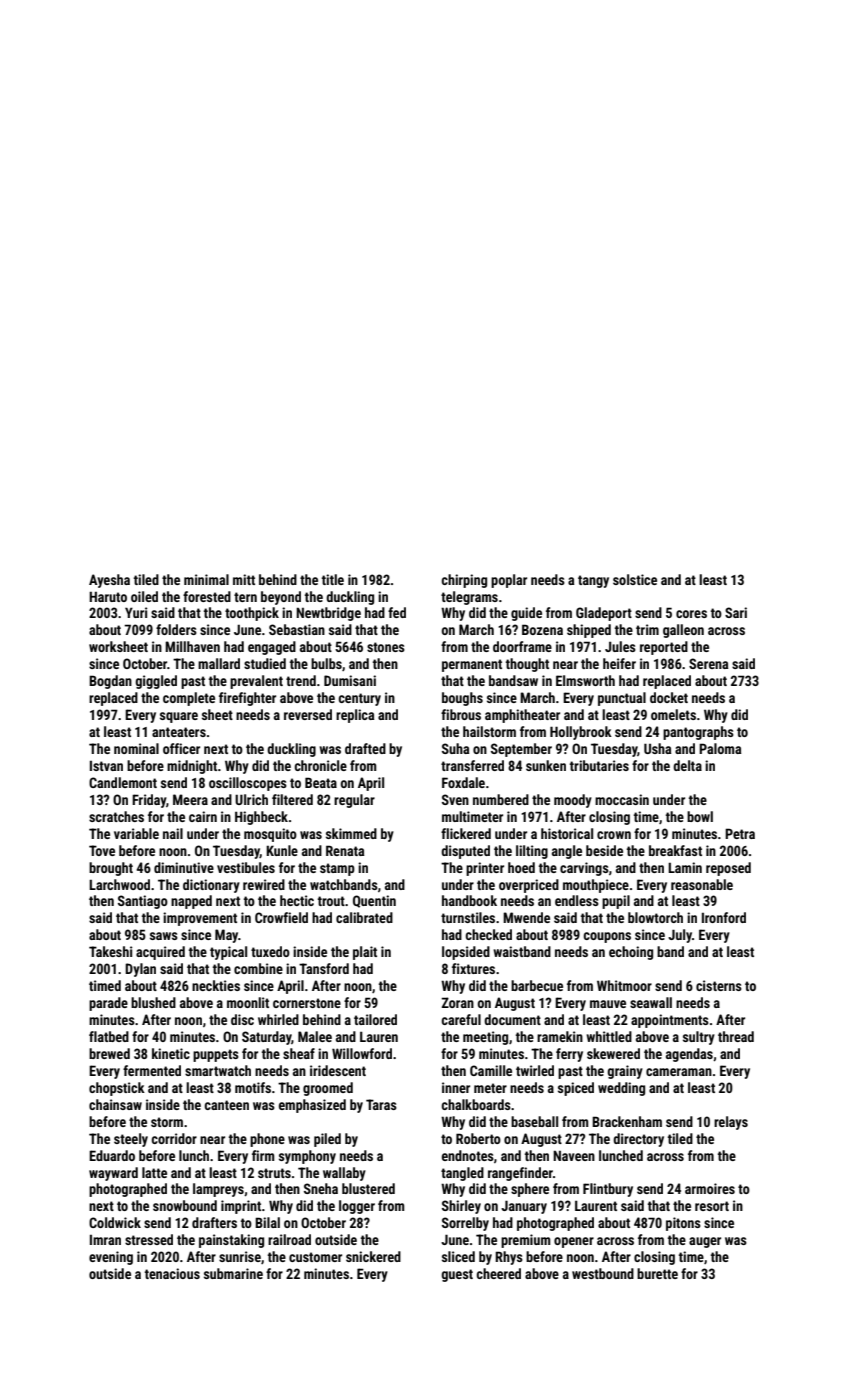 Image resolution: width=849 pixels, height=1400 pixels. I want to click on mosquito, so click(270, 835).
